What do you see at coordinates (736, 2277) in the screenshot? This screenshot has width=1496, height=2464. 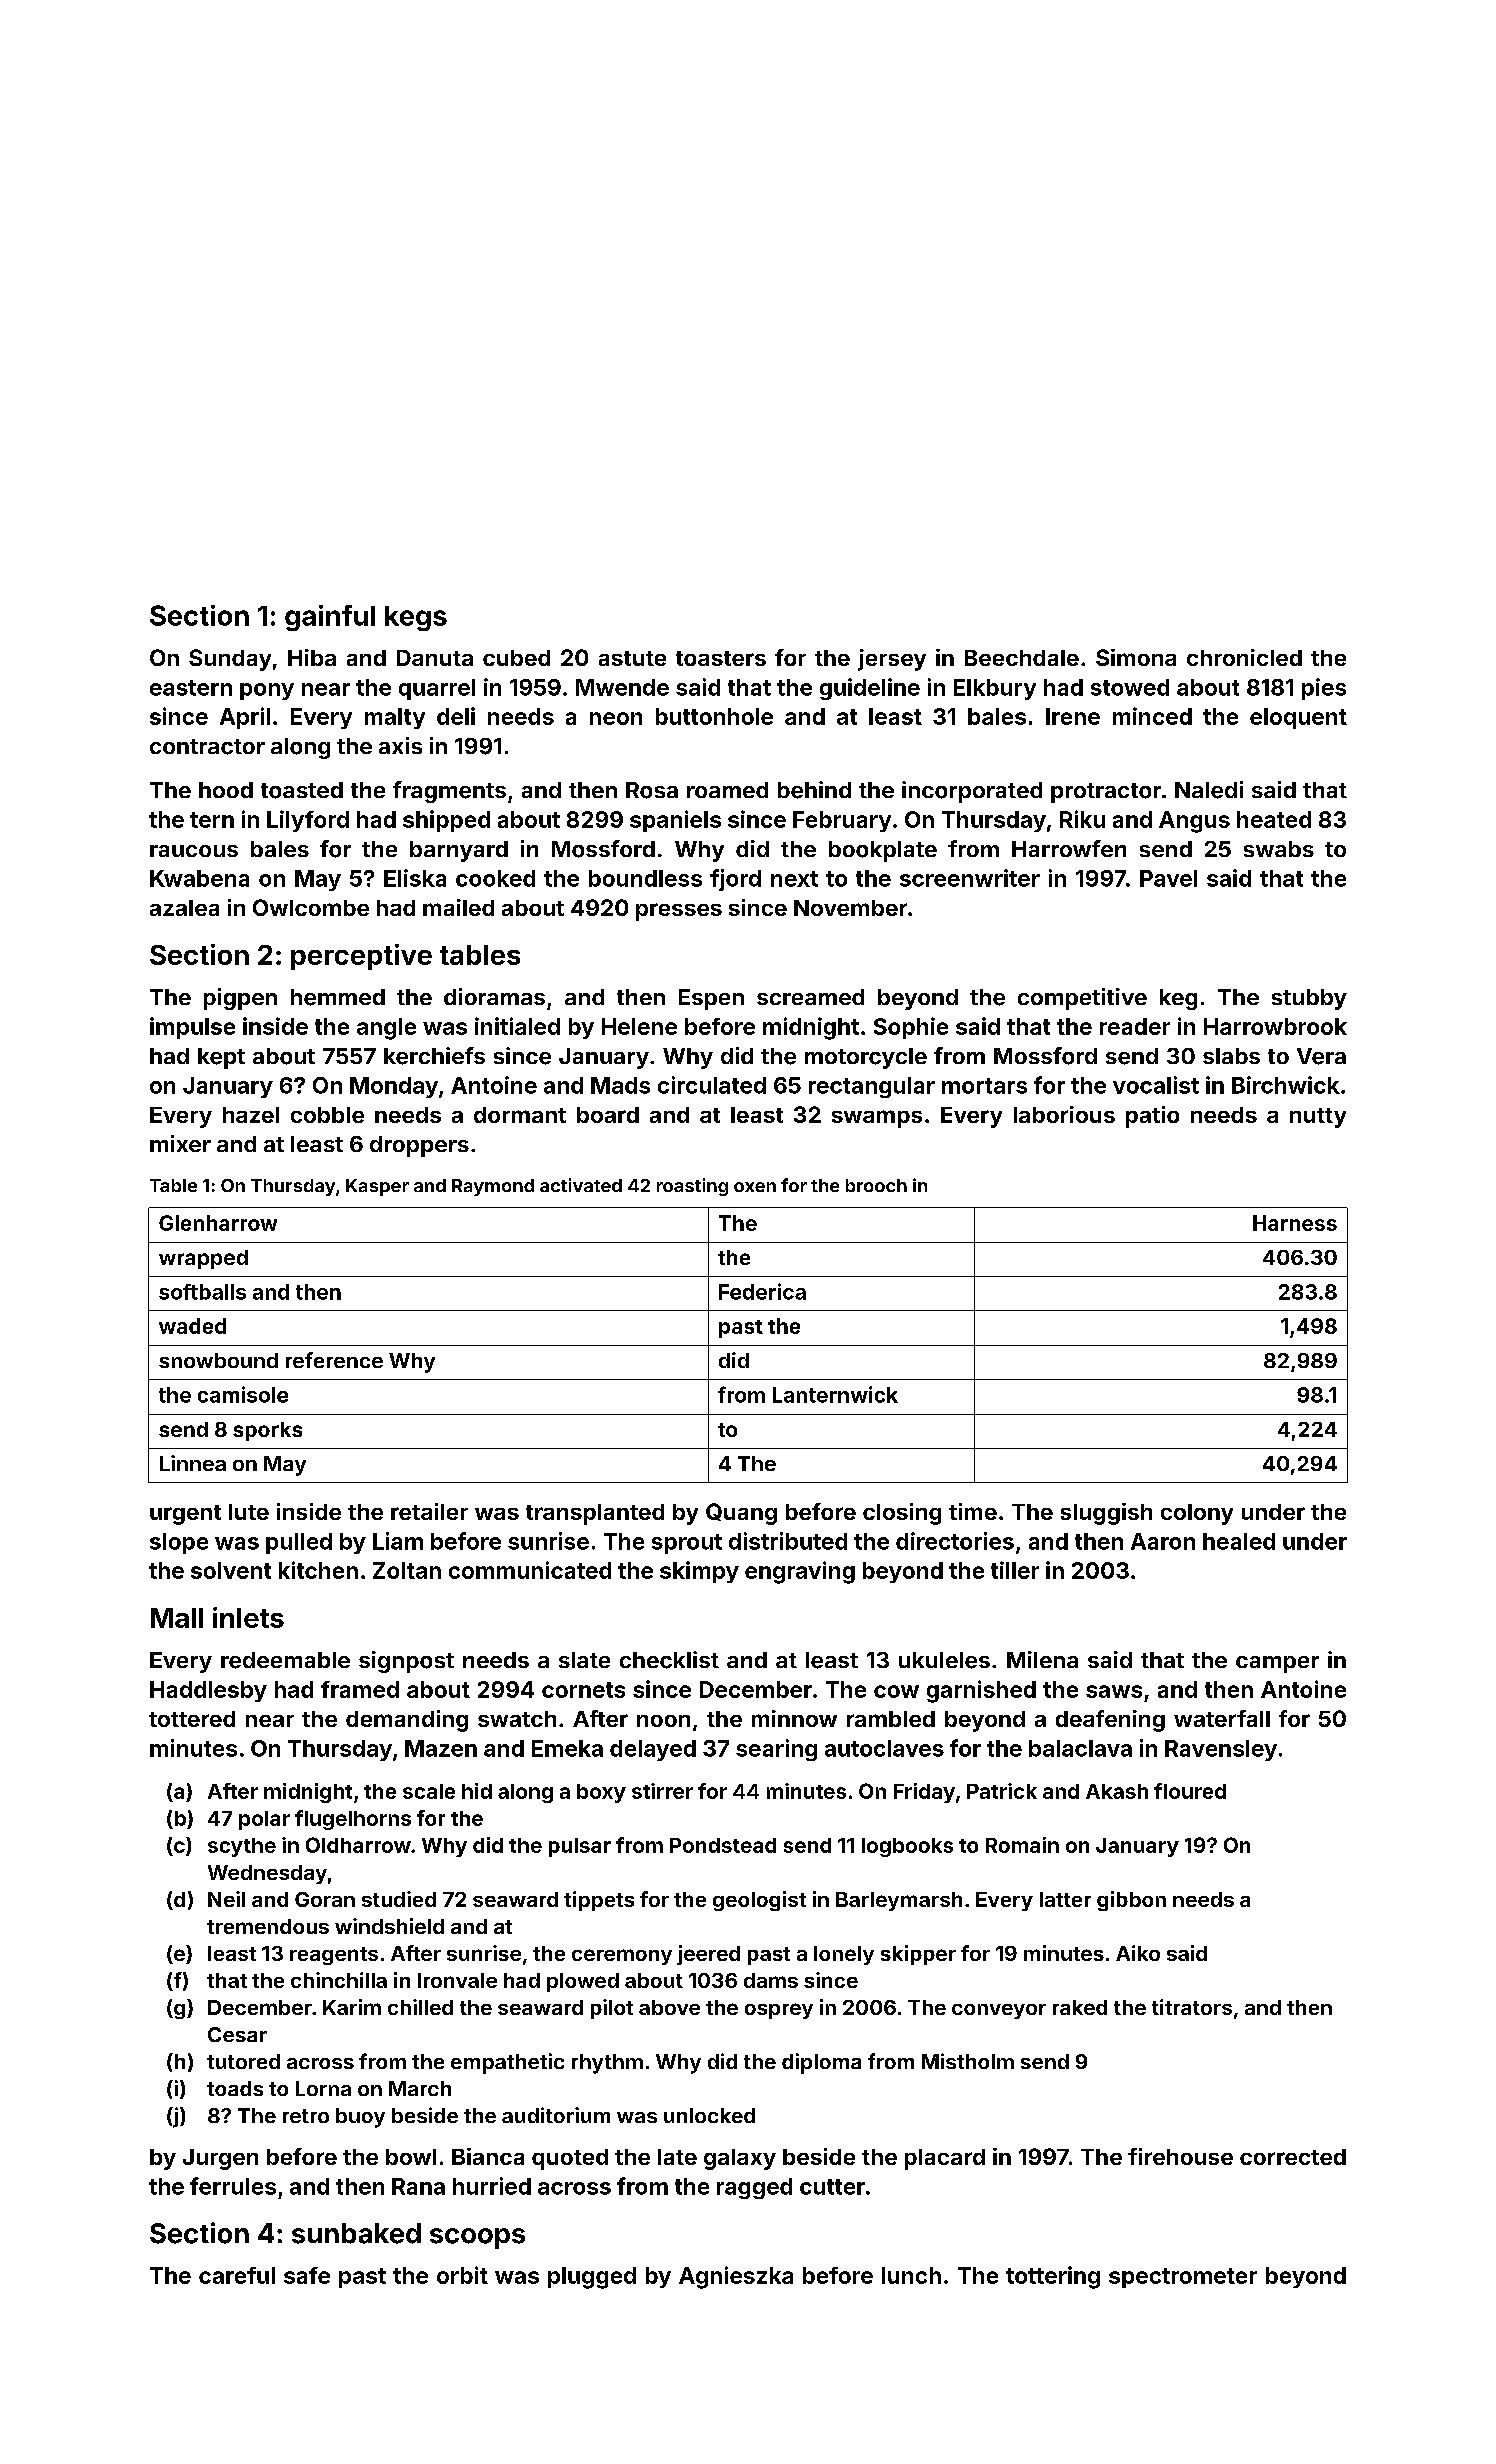 I see `Agnieszka` at bounding box center [736, 2277].
